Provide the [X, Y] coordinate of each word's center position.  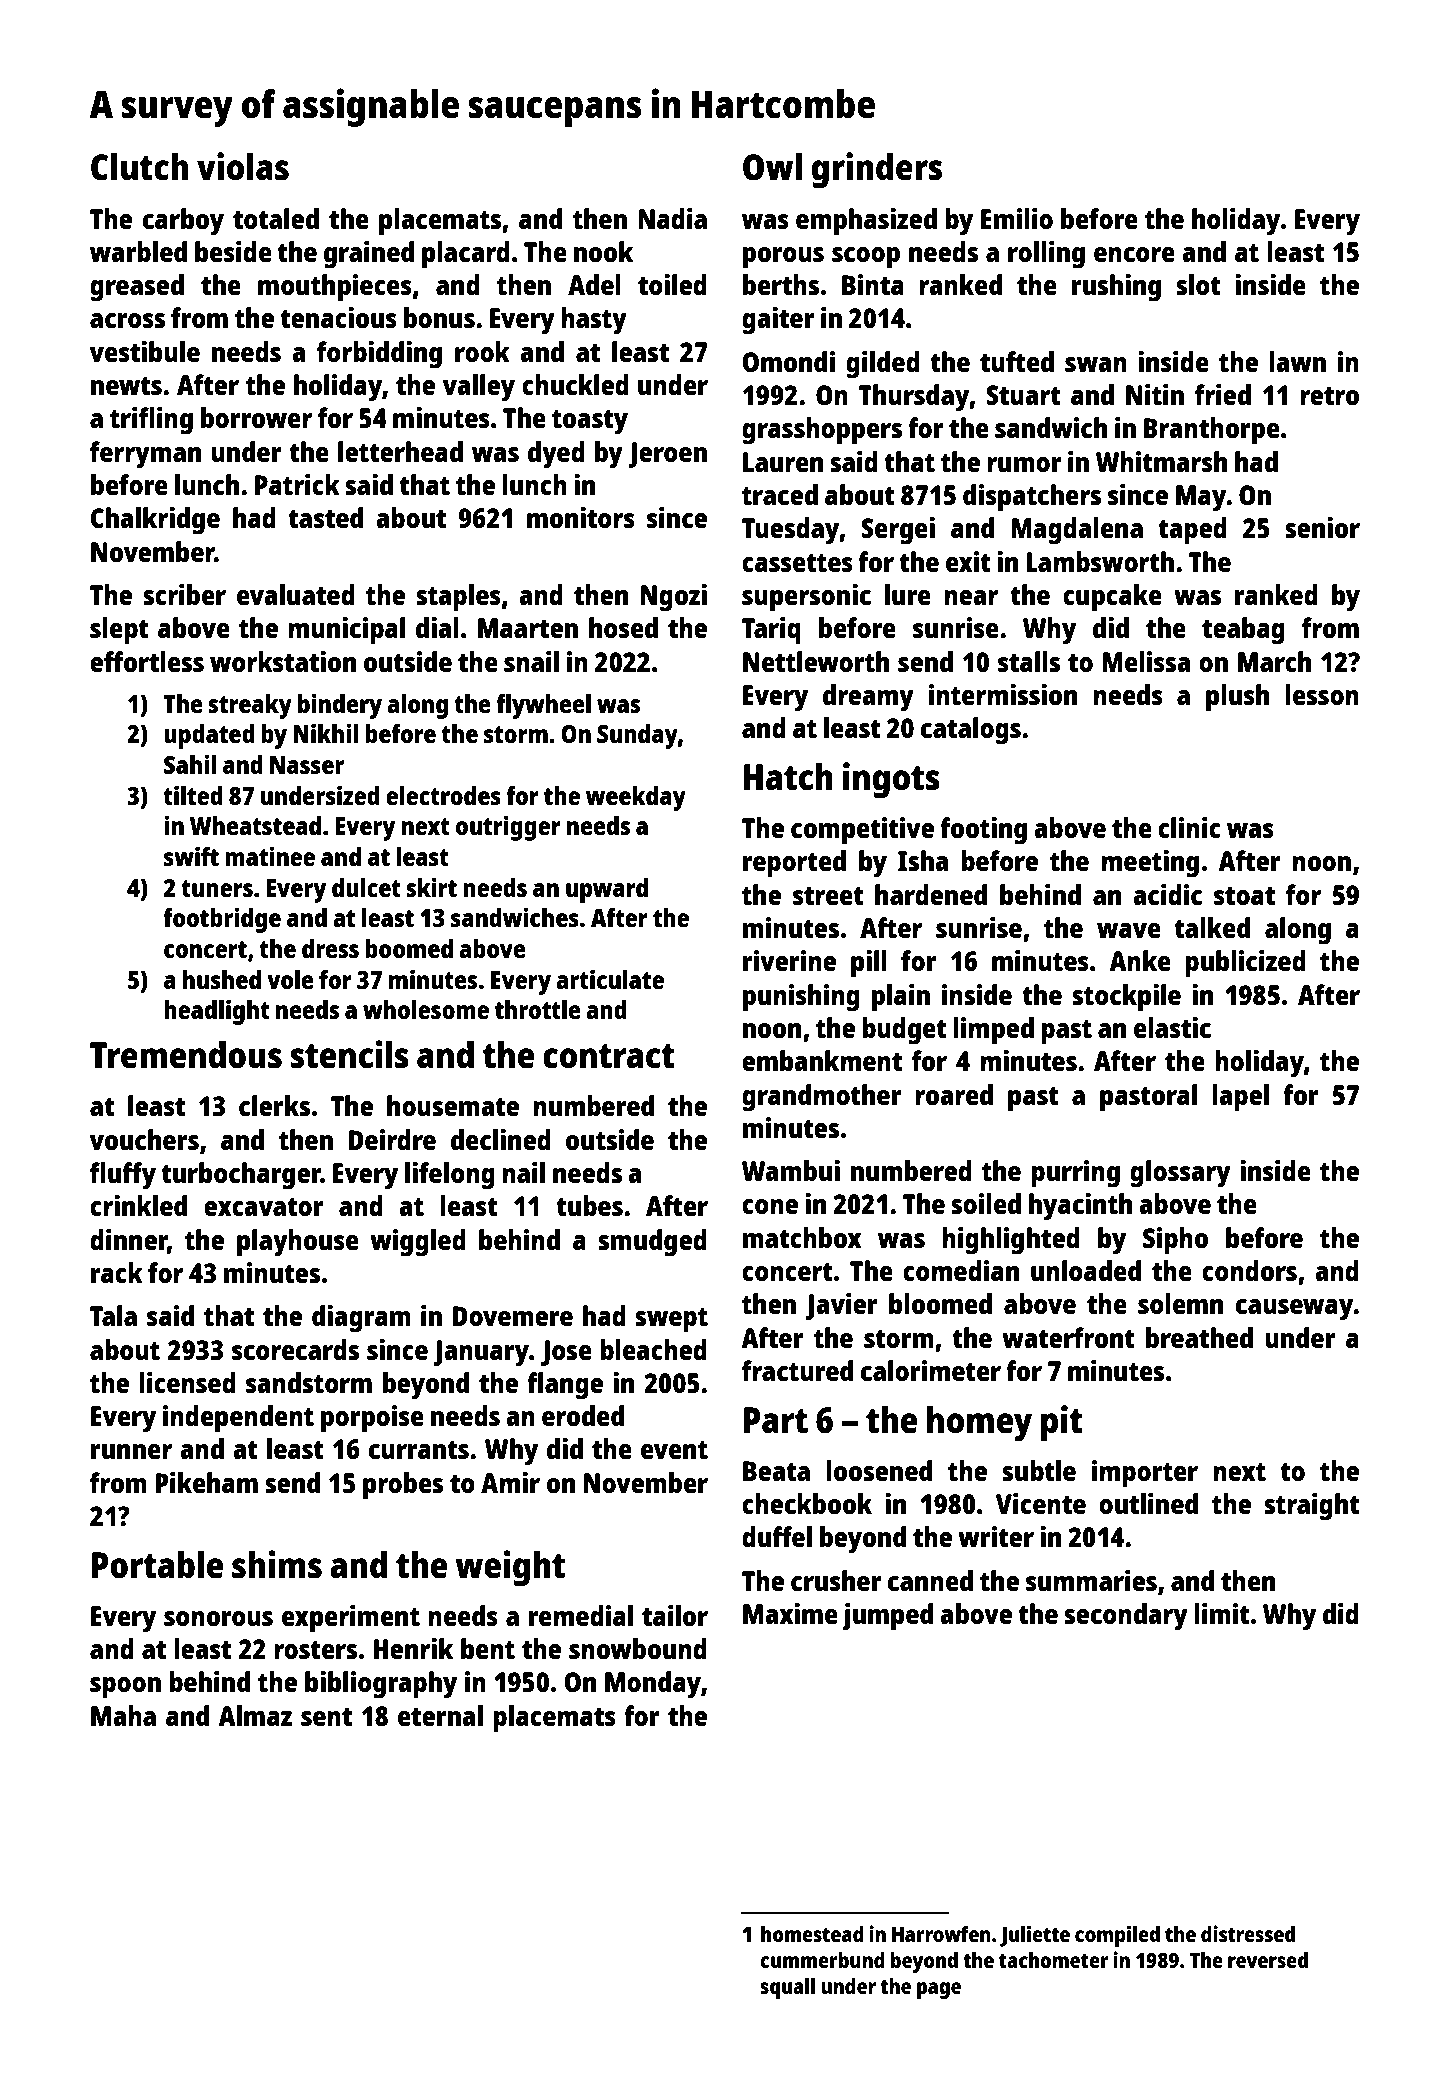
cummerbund [822, 1960]
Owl [772, 167]
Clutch [139, 167]
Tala [113, 1315]
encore [1134, 254]
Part [776, 1420]
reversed [1268, 1960]
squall [787, 1988]
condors [1249, 1270]
